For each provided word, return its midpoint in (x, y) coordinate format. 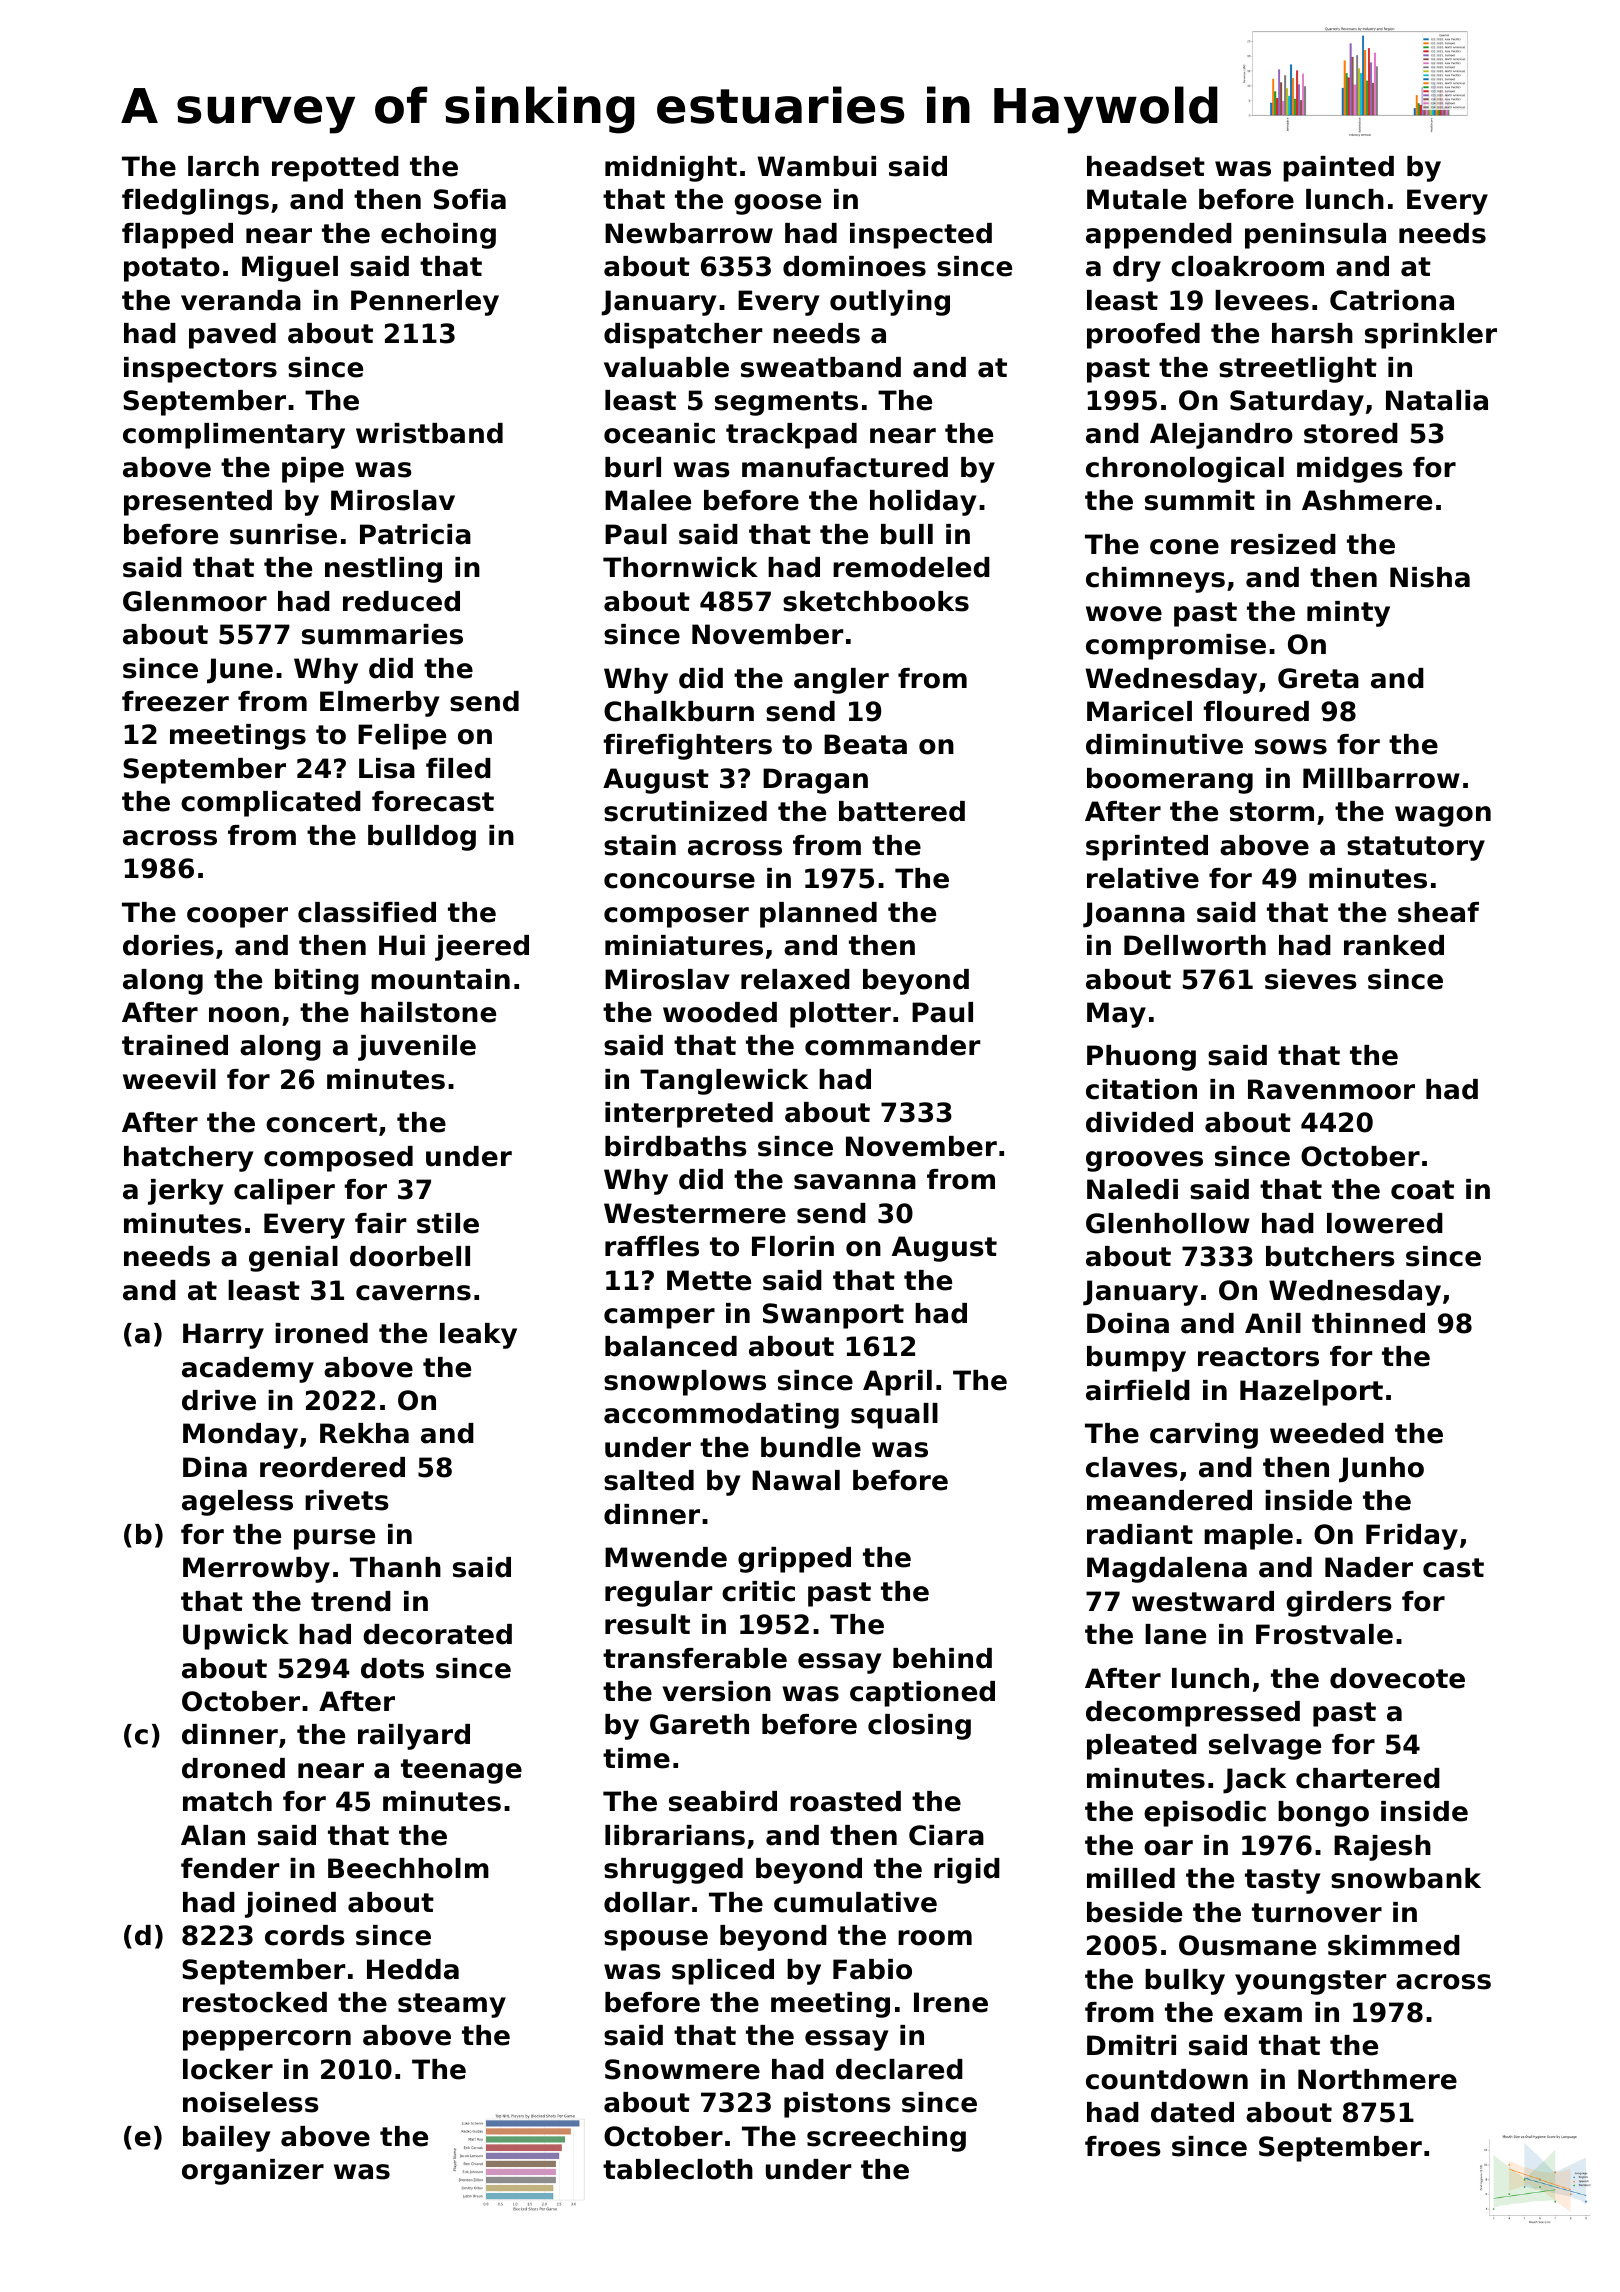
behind (942, 1658)
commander (892, 1045)
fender (230, 1868)
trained (175, 1045)
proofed (1143, 336)
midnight (671, 169)
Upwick (236, 1637)
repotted (335, 169)
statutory (1416, 848)
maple (1248, 1537)
